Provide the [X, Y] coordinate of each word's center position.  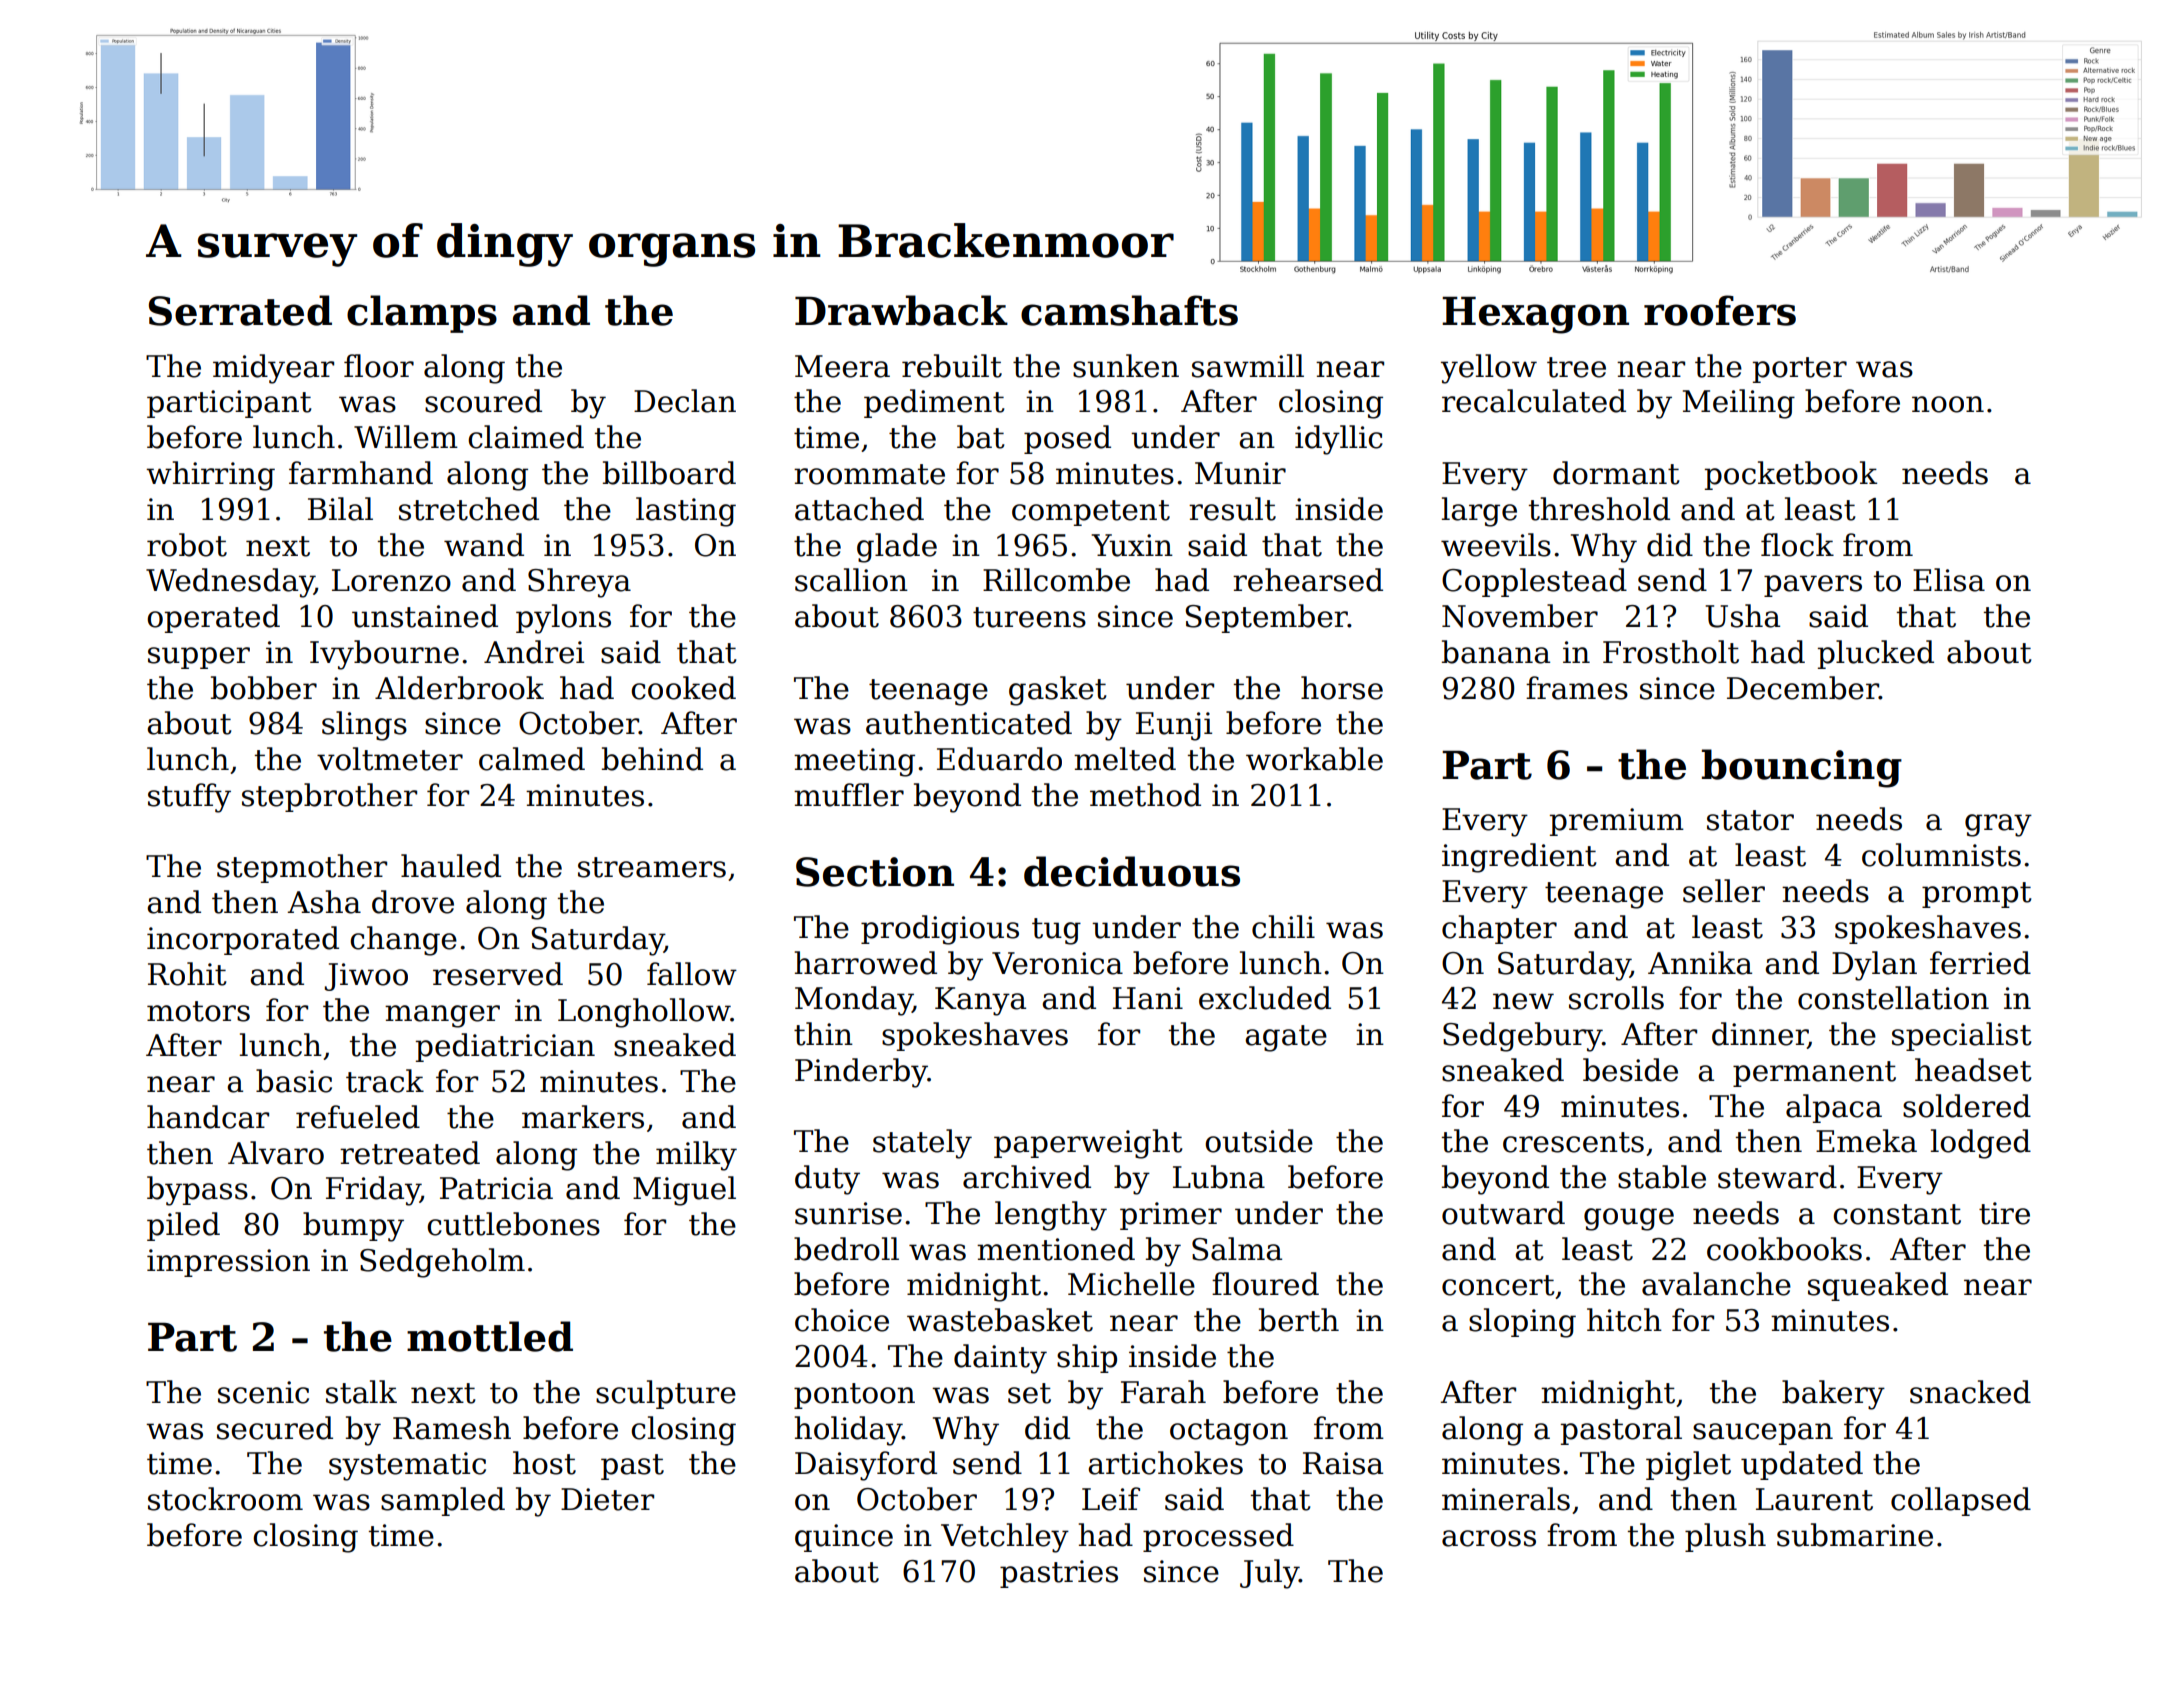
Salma [1237, 1249]
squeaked [1878, 1286]
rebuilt [952, 366]
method [1145, 795]
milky [696, 1156]
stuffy [189, 798]
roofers [1720, 310]
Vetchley [1005, 1538]
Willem [406, 437]
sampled [443, 1501]
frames [1577, 688]
